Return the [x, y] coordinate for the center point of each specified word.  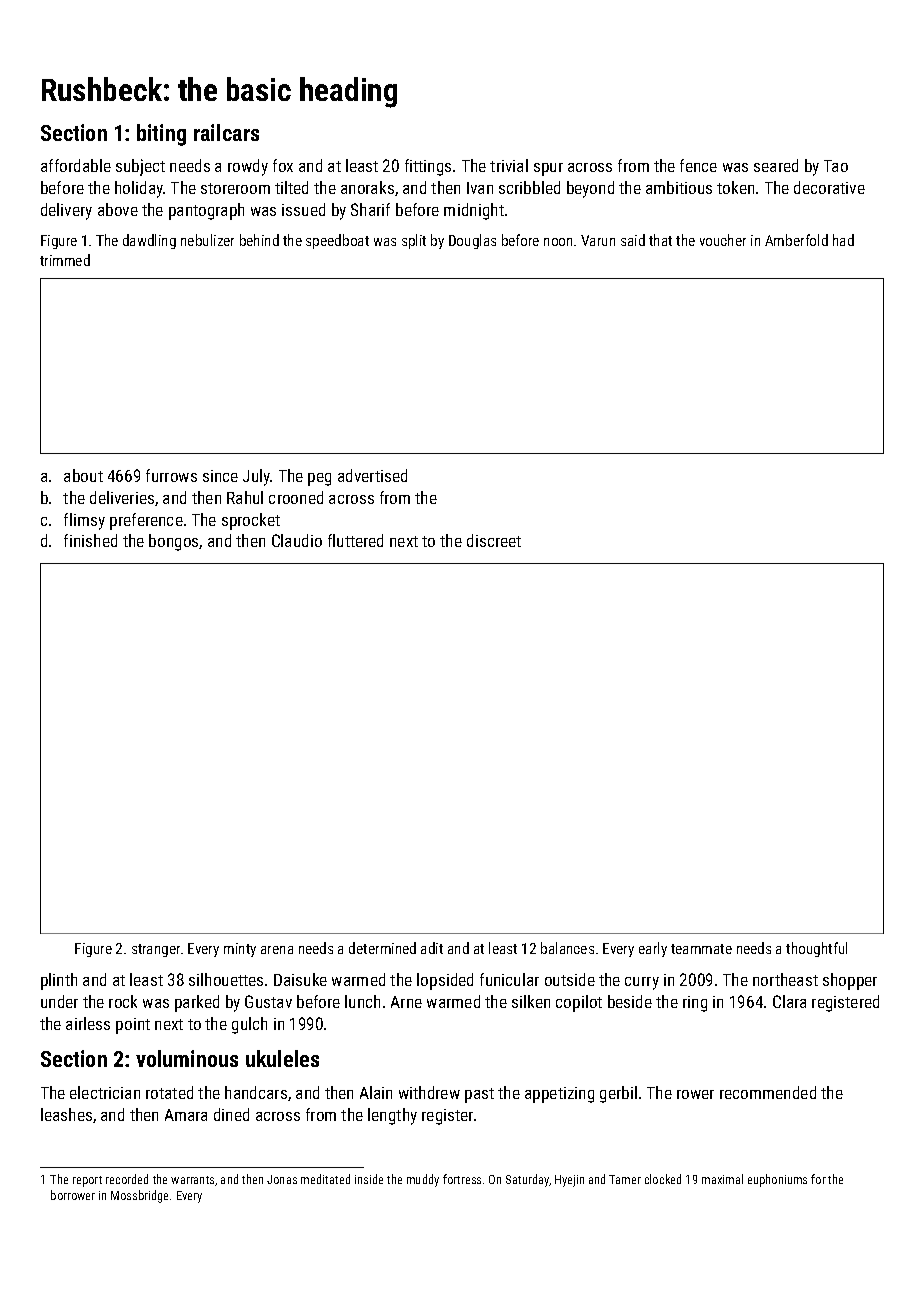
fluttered [355, 540]
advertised [372, 475]
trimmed [65, 260]
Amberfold [796, 240]
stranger [156, 950]
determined [382, 948]
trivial [509, 165]
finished [90, 540]
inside [369, 1179]
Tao [836, 166]
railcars [226, 132]
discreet [494, 540]
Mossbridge [139, 1196]
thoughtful [816, 949]
